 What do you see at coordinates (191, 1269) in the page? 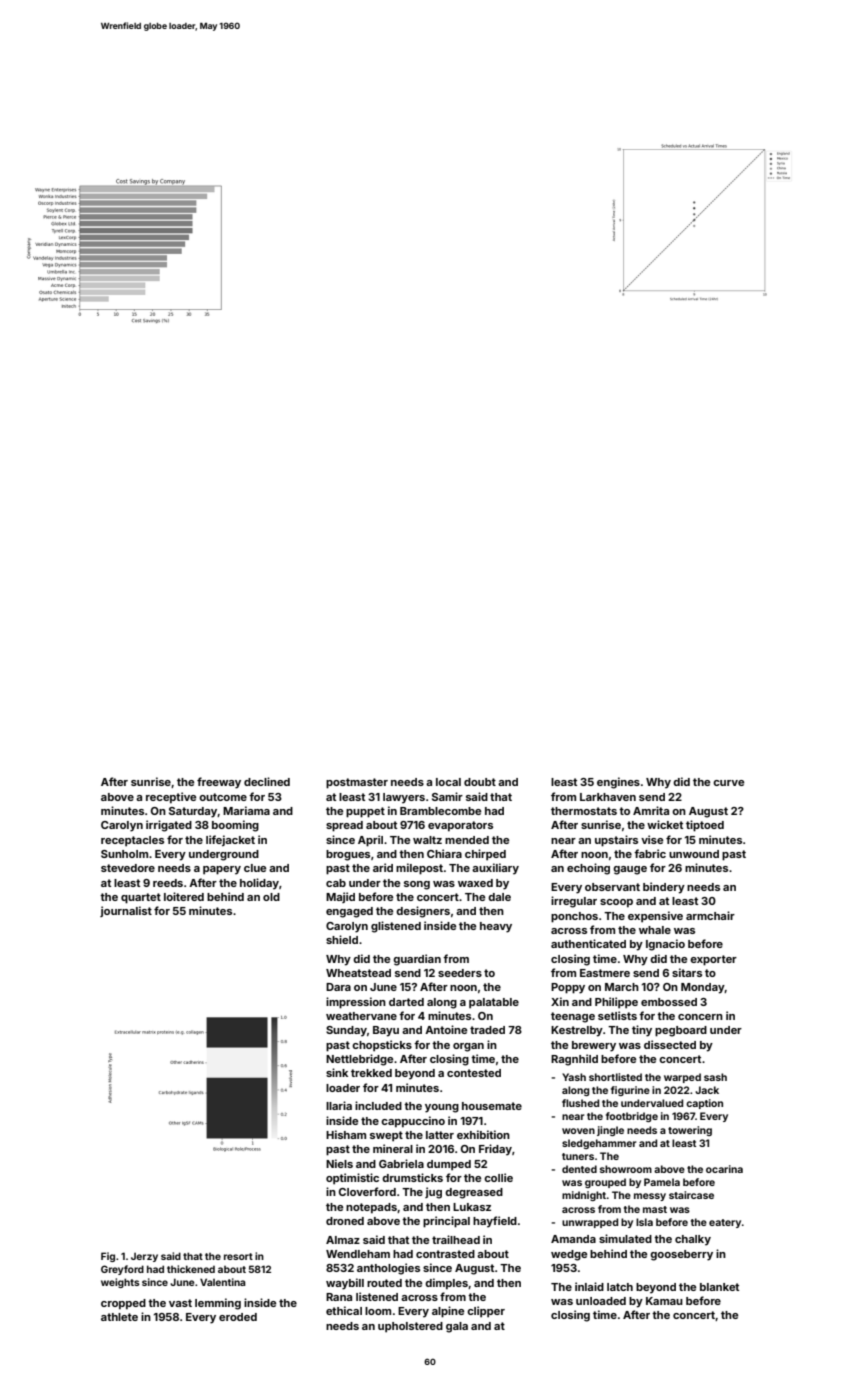
I see `thickened` at bounding box center [191, 1269].
